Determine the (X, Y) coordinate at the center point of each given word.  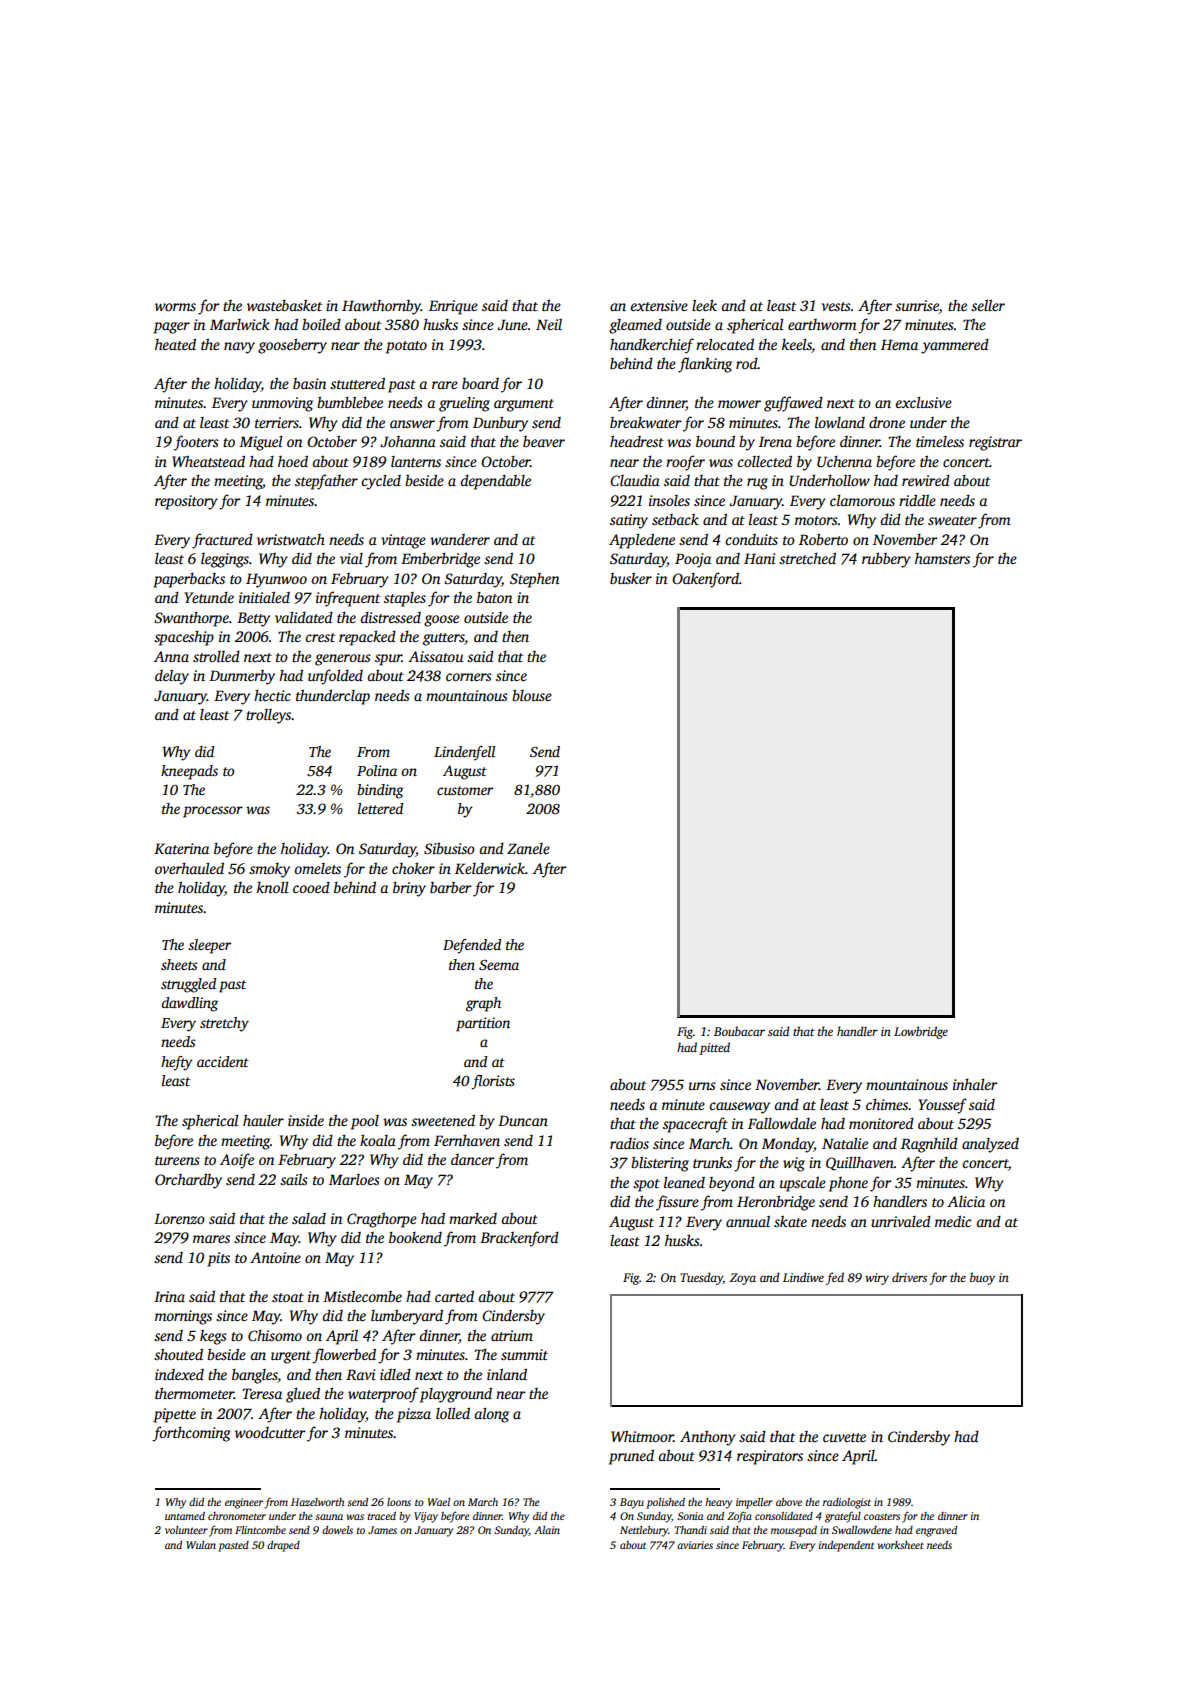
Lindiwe (803, 1277)
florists (493, 1082)
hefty (177, 1063)
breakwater (646, 422)
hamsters (942, 558)
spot (646, 1185)
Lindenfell (464, 753)
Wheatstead (208, 461)
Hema (899, 344)
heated (175, 344)
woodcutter (270, 1432)
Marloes (354, 1179)
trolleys (269, 716)
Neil (549, 324)
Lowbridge (921, 1032)
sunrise (917, 307)
